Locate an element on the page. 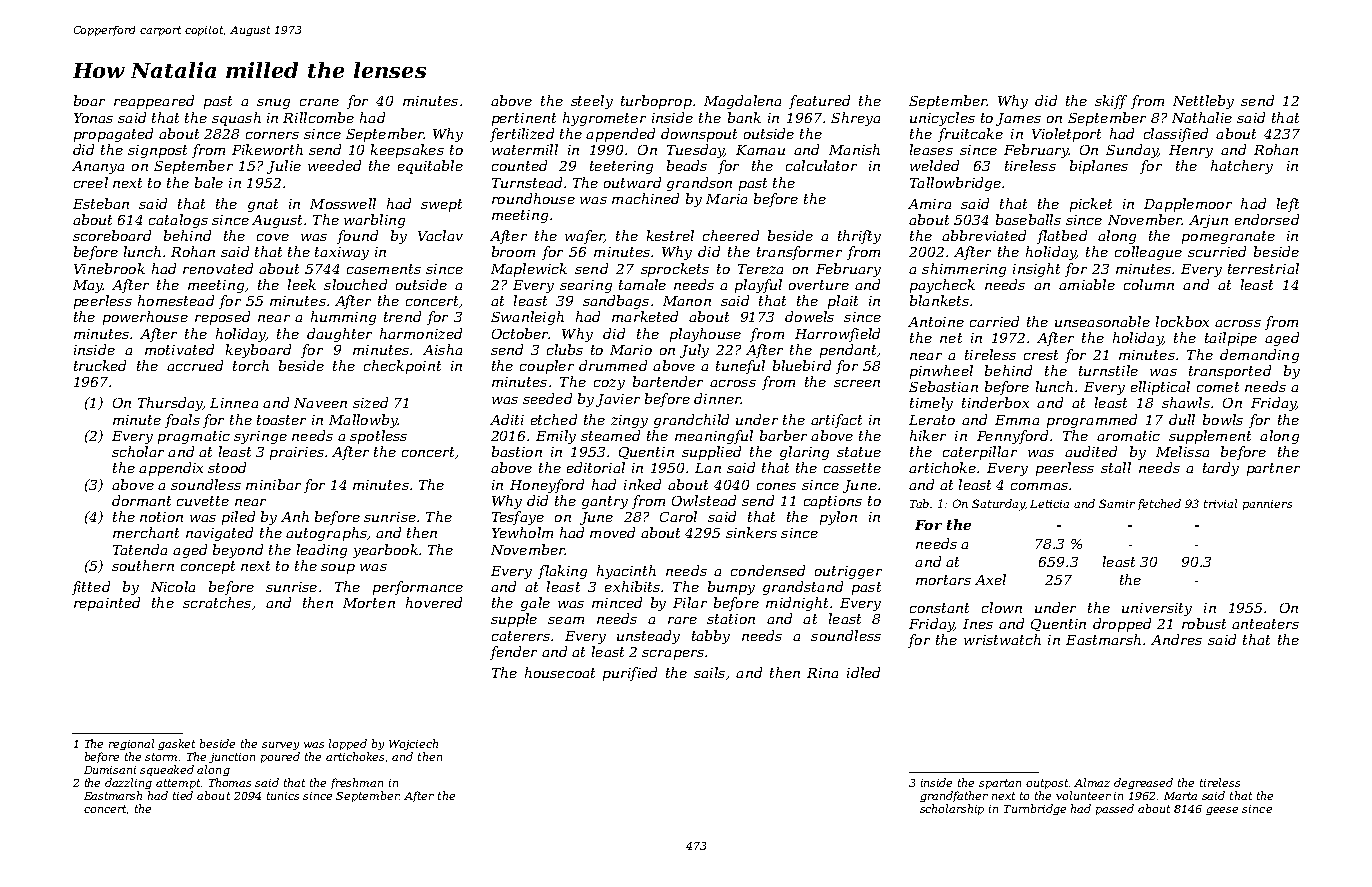 The height and width of the image is (887, 1372). Rina is located at coordinates (822, 673).
